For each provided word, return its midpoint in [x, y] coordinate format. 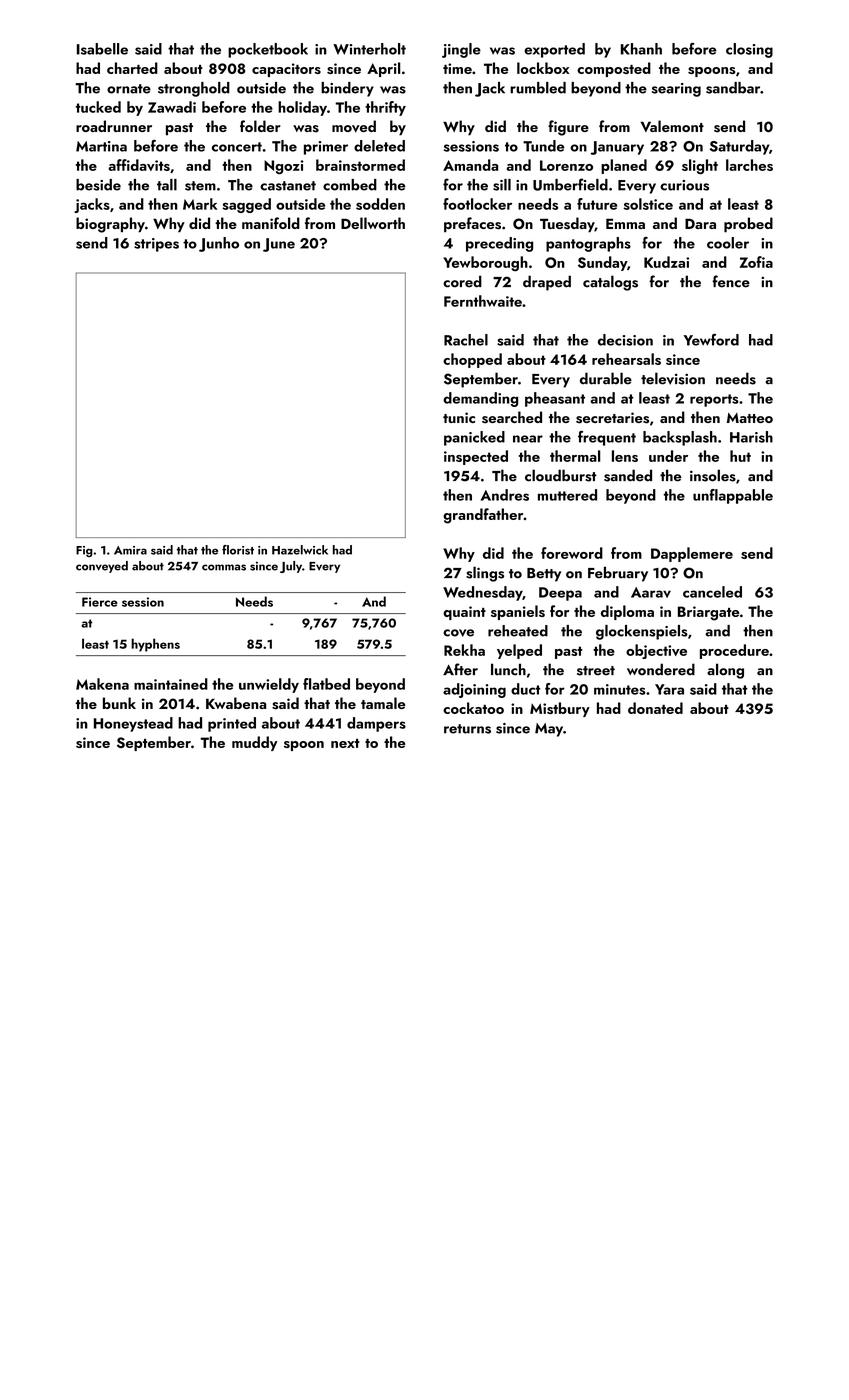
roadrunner [114, 126]
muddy [254, 743]
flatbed [326, 684]
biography [110, 225]
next [345, 743]
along [725, 671]
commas [224, 567]
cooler [728, 243]
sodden [380, 204]
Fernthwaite [483, 301]
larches [749, 165]
